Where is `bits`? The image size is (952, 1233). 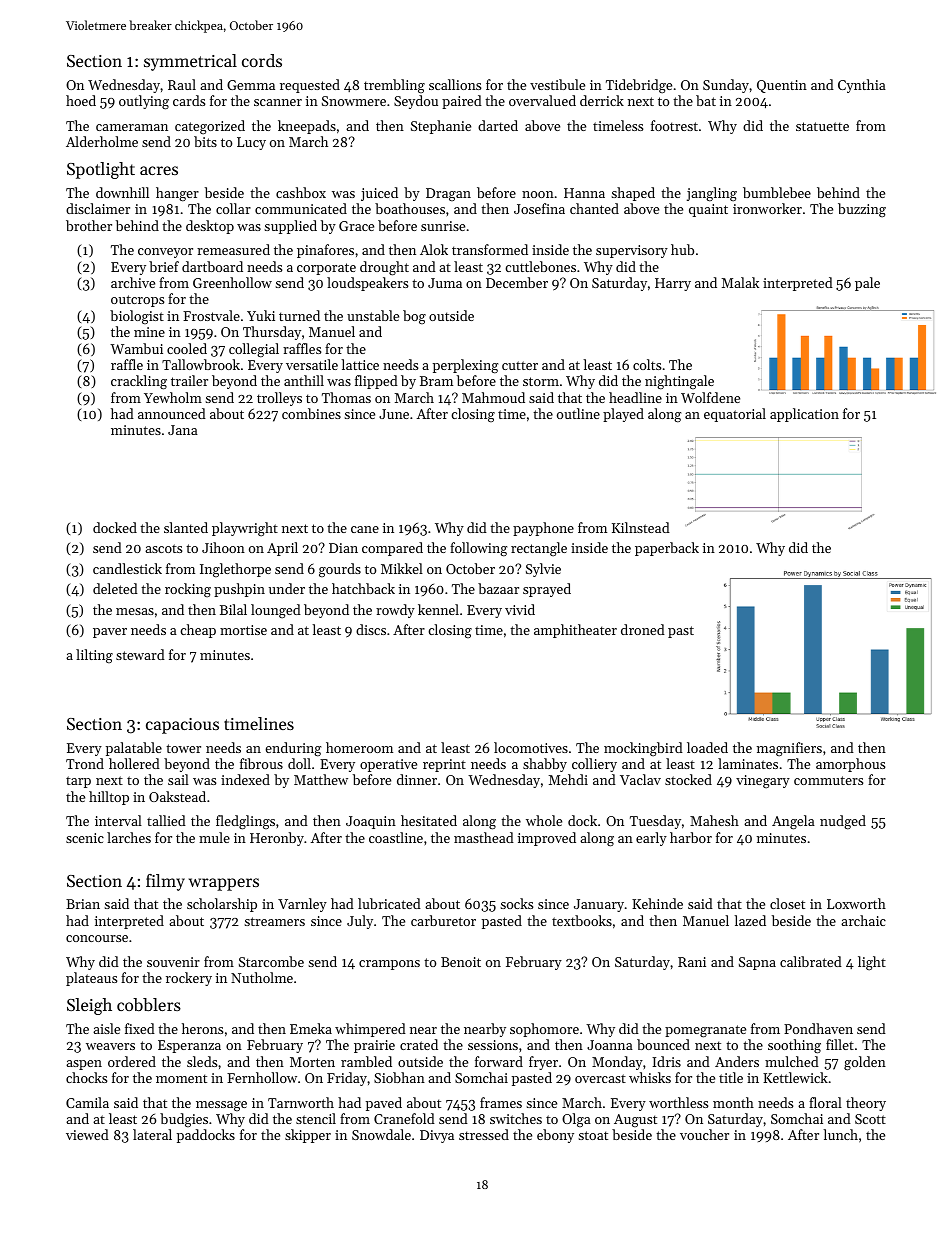 bits is located at coordinates (205, 141).
